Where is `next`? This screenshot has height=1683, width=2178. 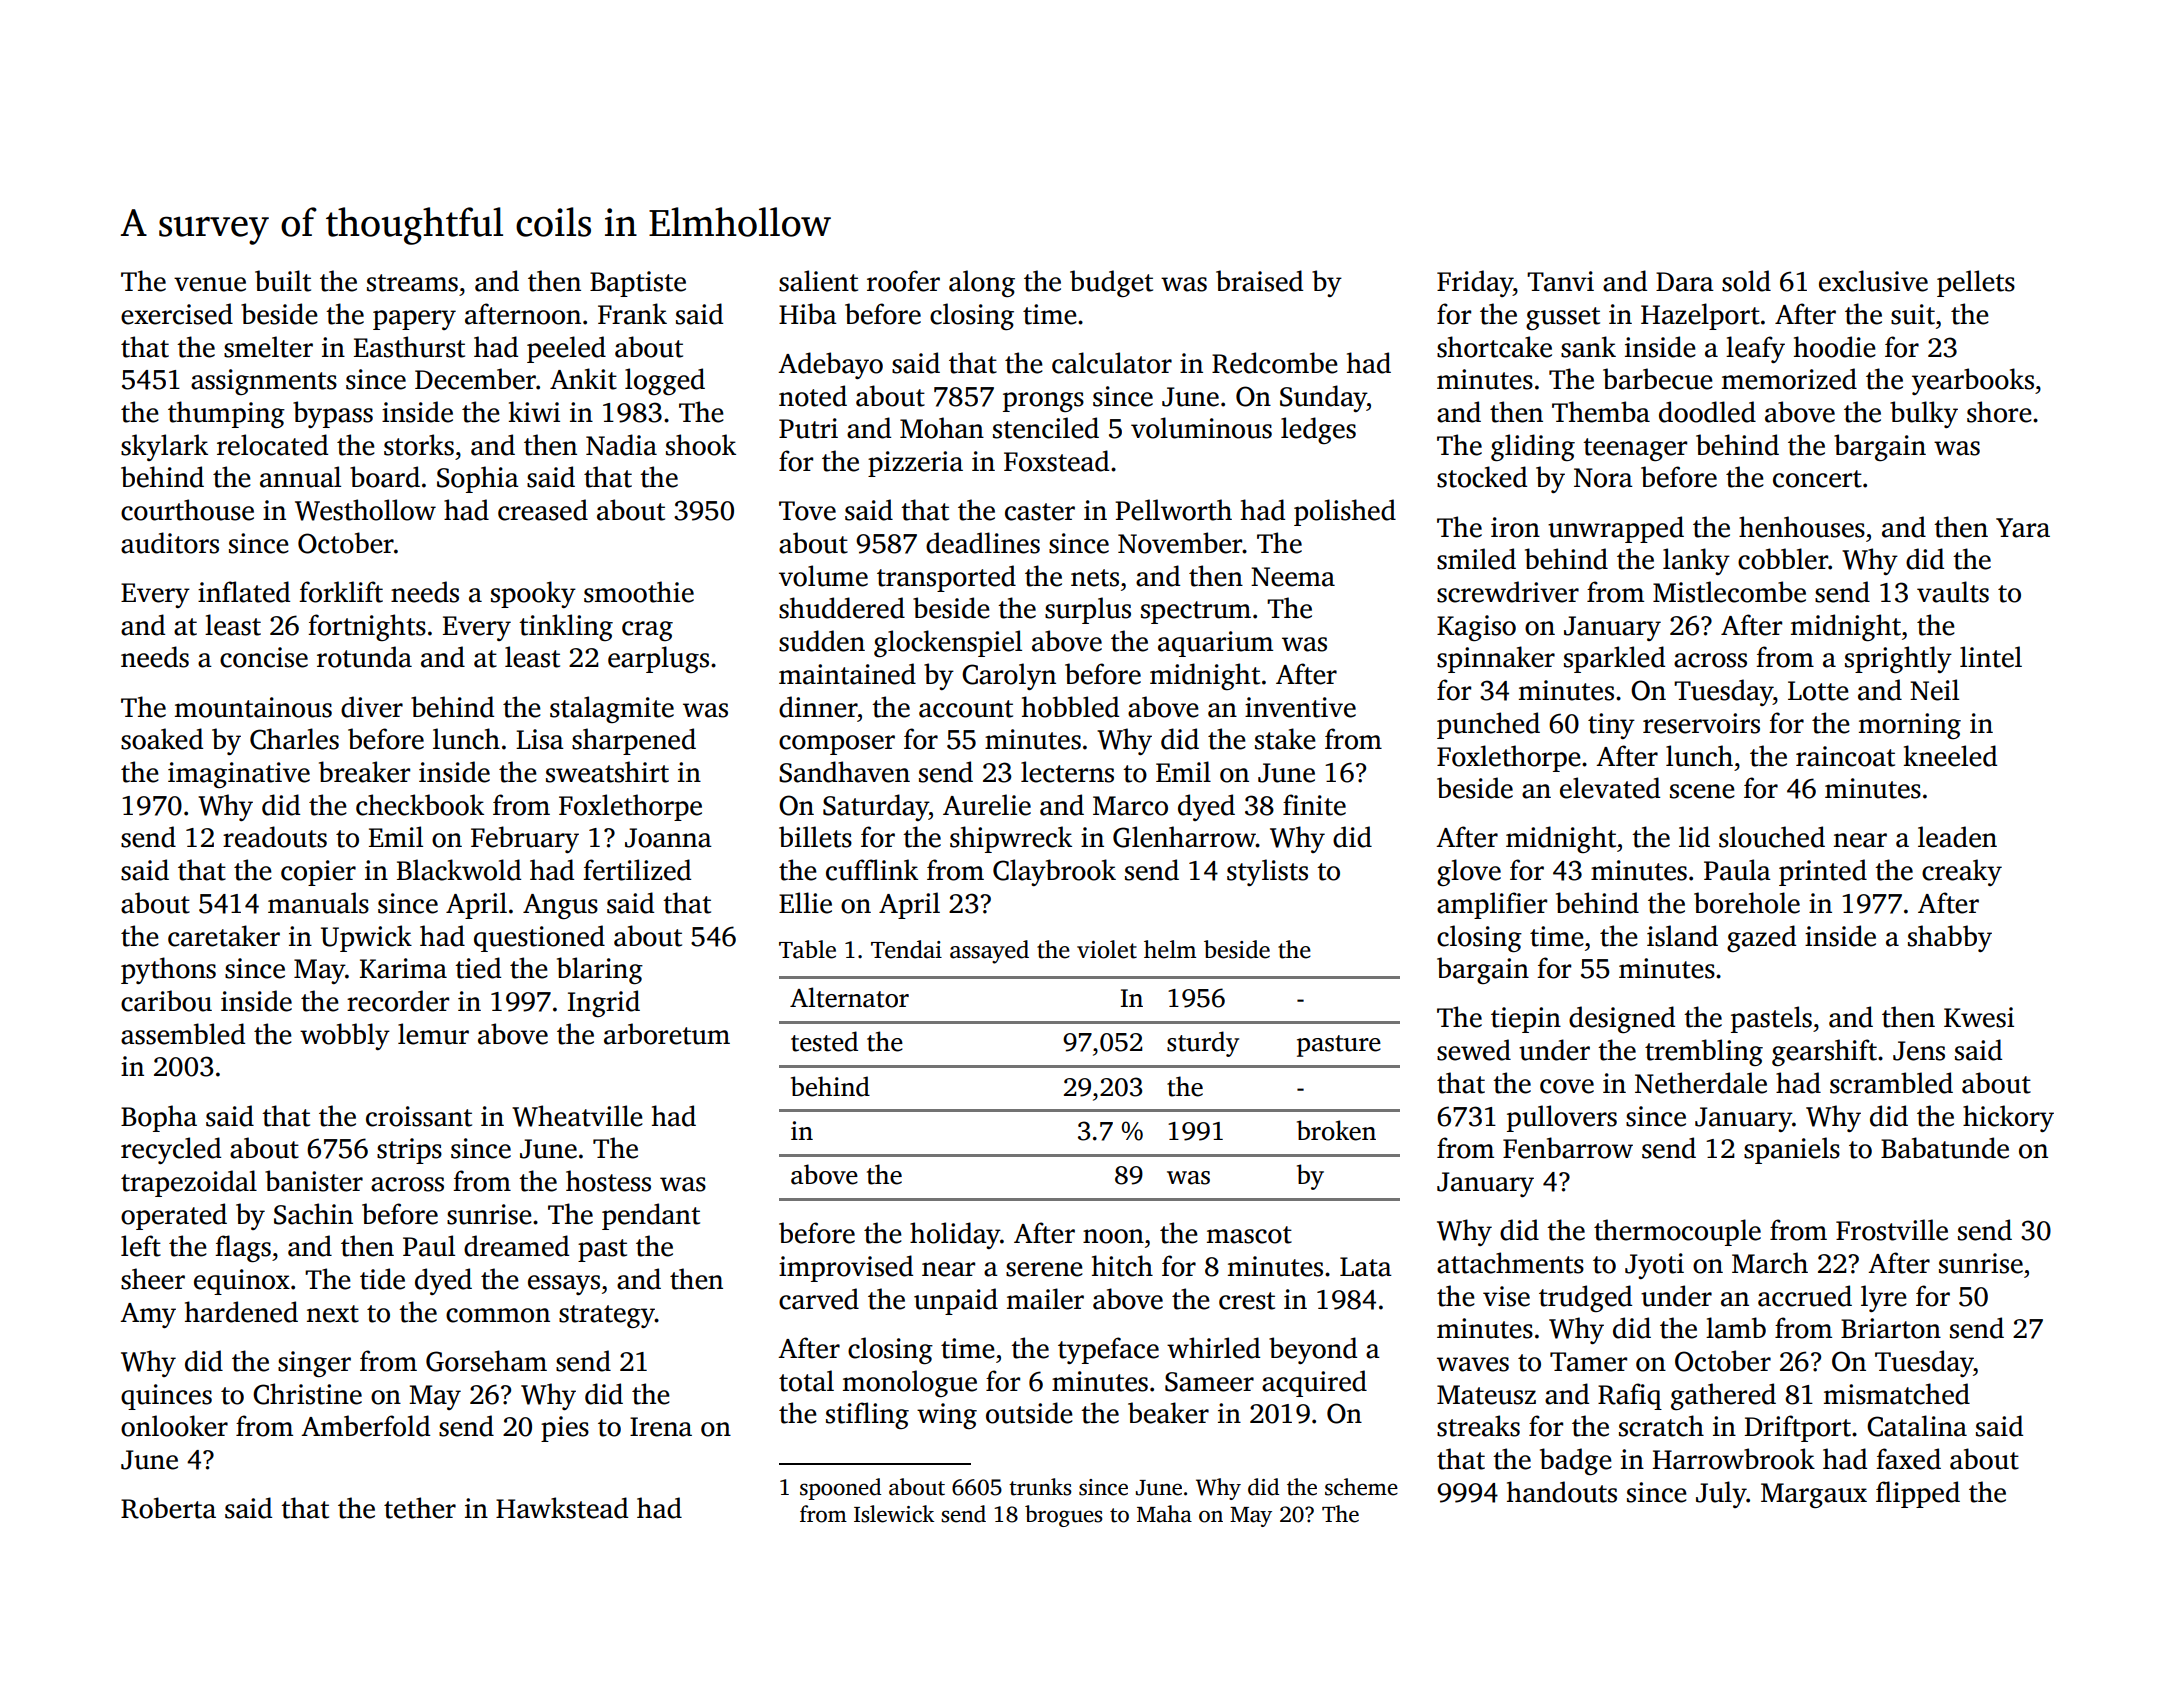 next is located at coordinates (333, 1314).
